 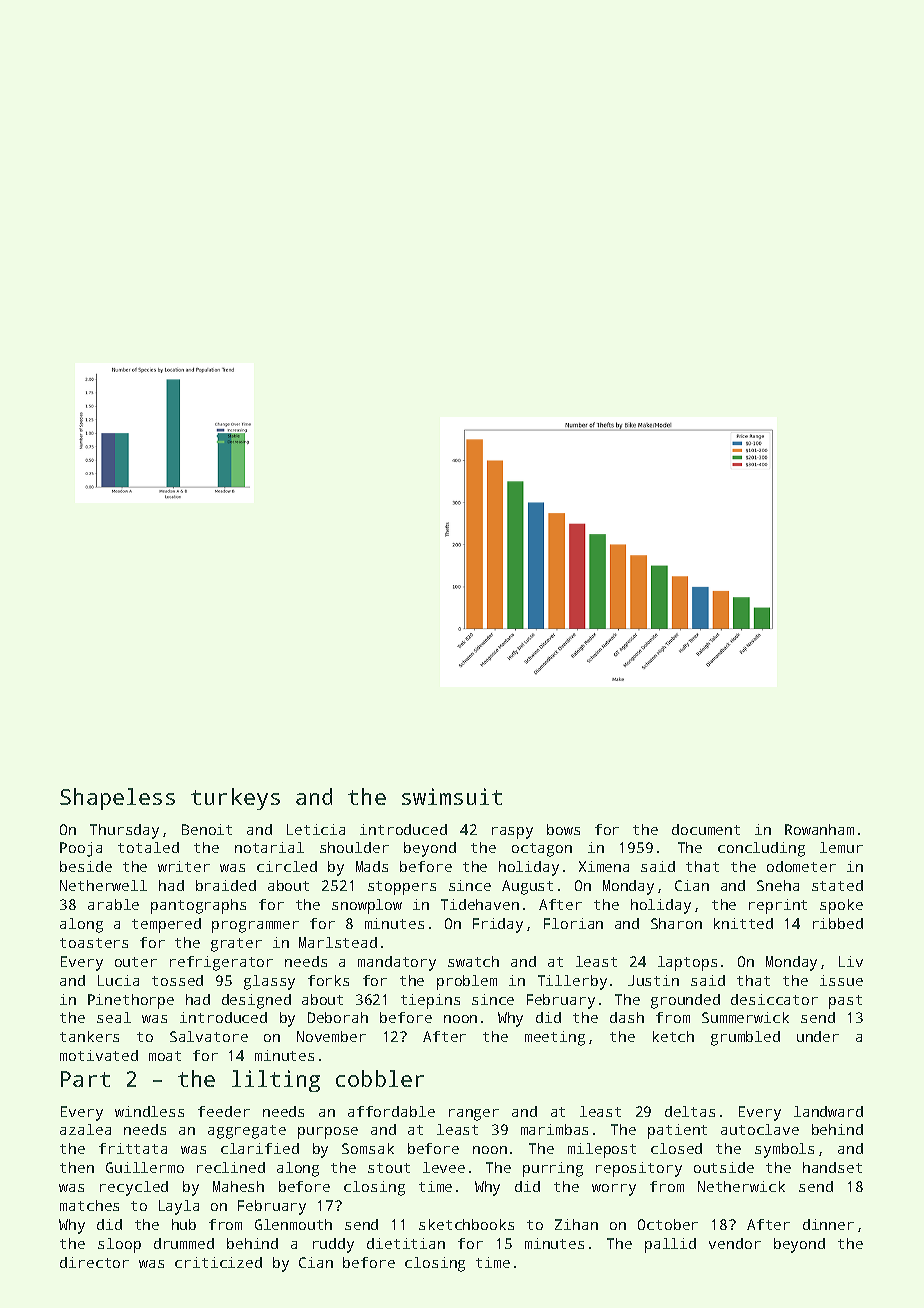 I want to click on seal, so click(x=114, y=1017).
